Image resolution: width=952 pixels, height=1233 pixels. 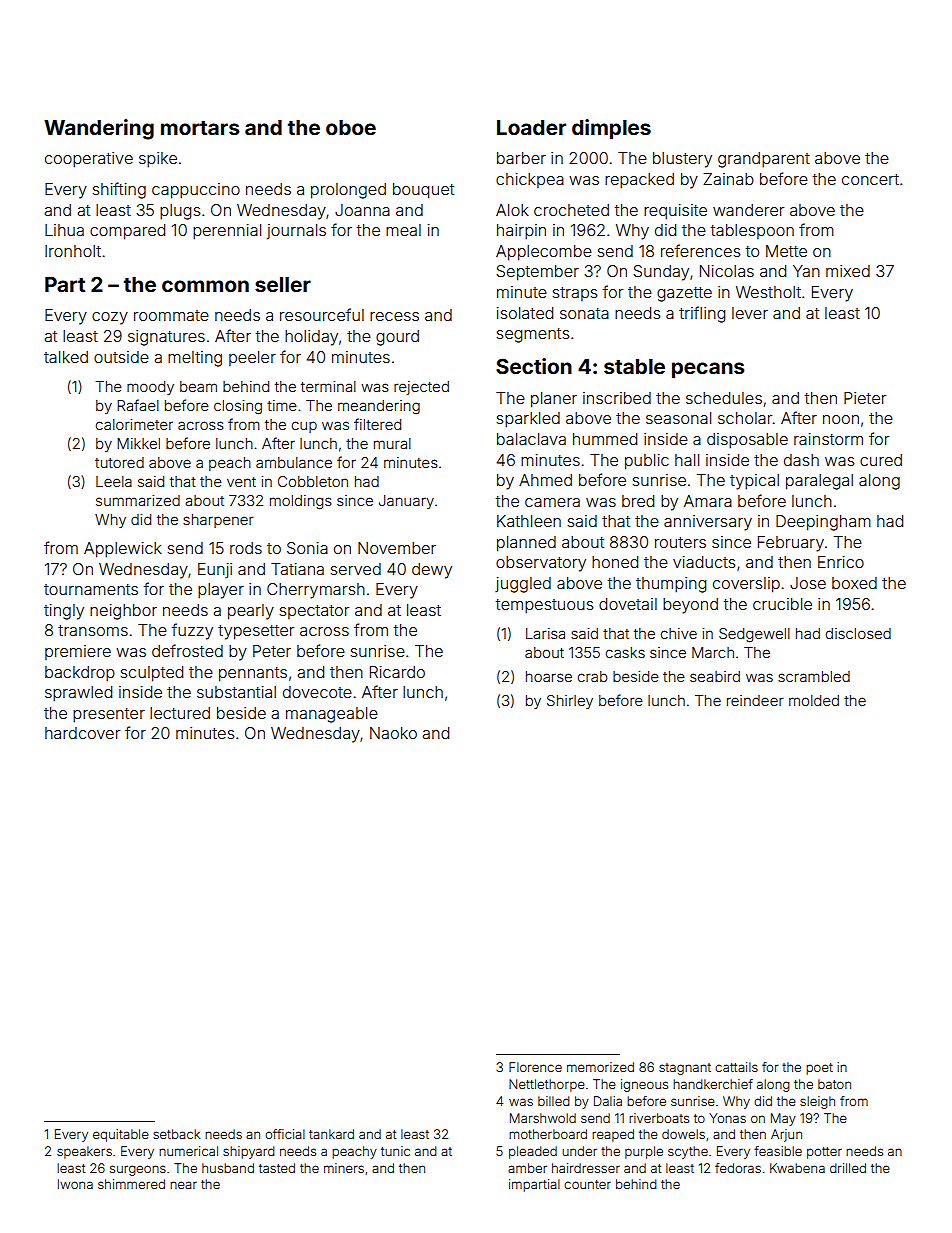 What do you see at coordinates (531, 127) in the page?
I see `Loader` at bounding box center [531, 127].
